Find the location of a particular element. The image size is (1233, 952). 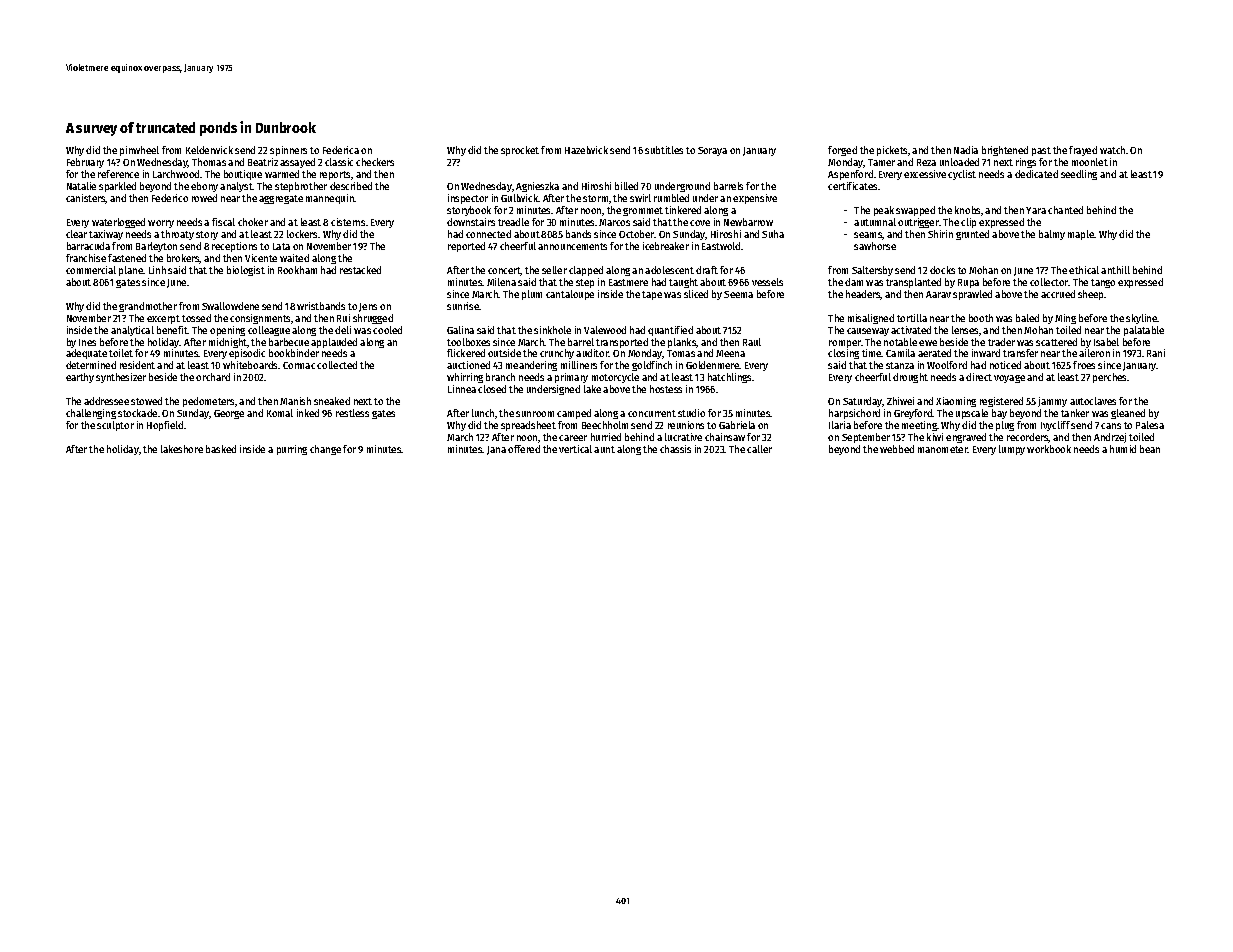

subtitles is located at coordinates (664, 150).
